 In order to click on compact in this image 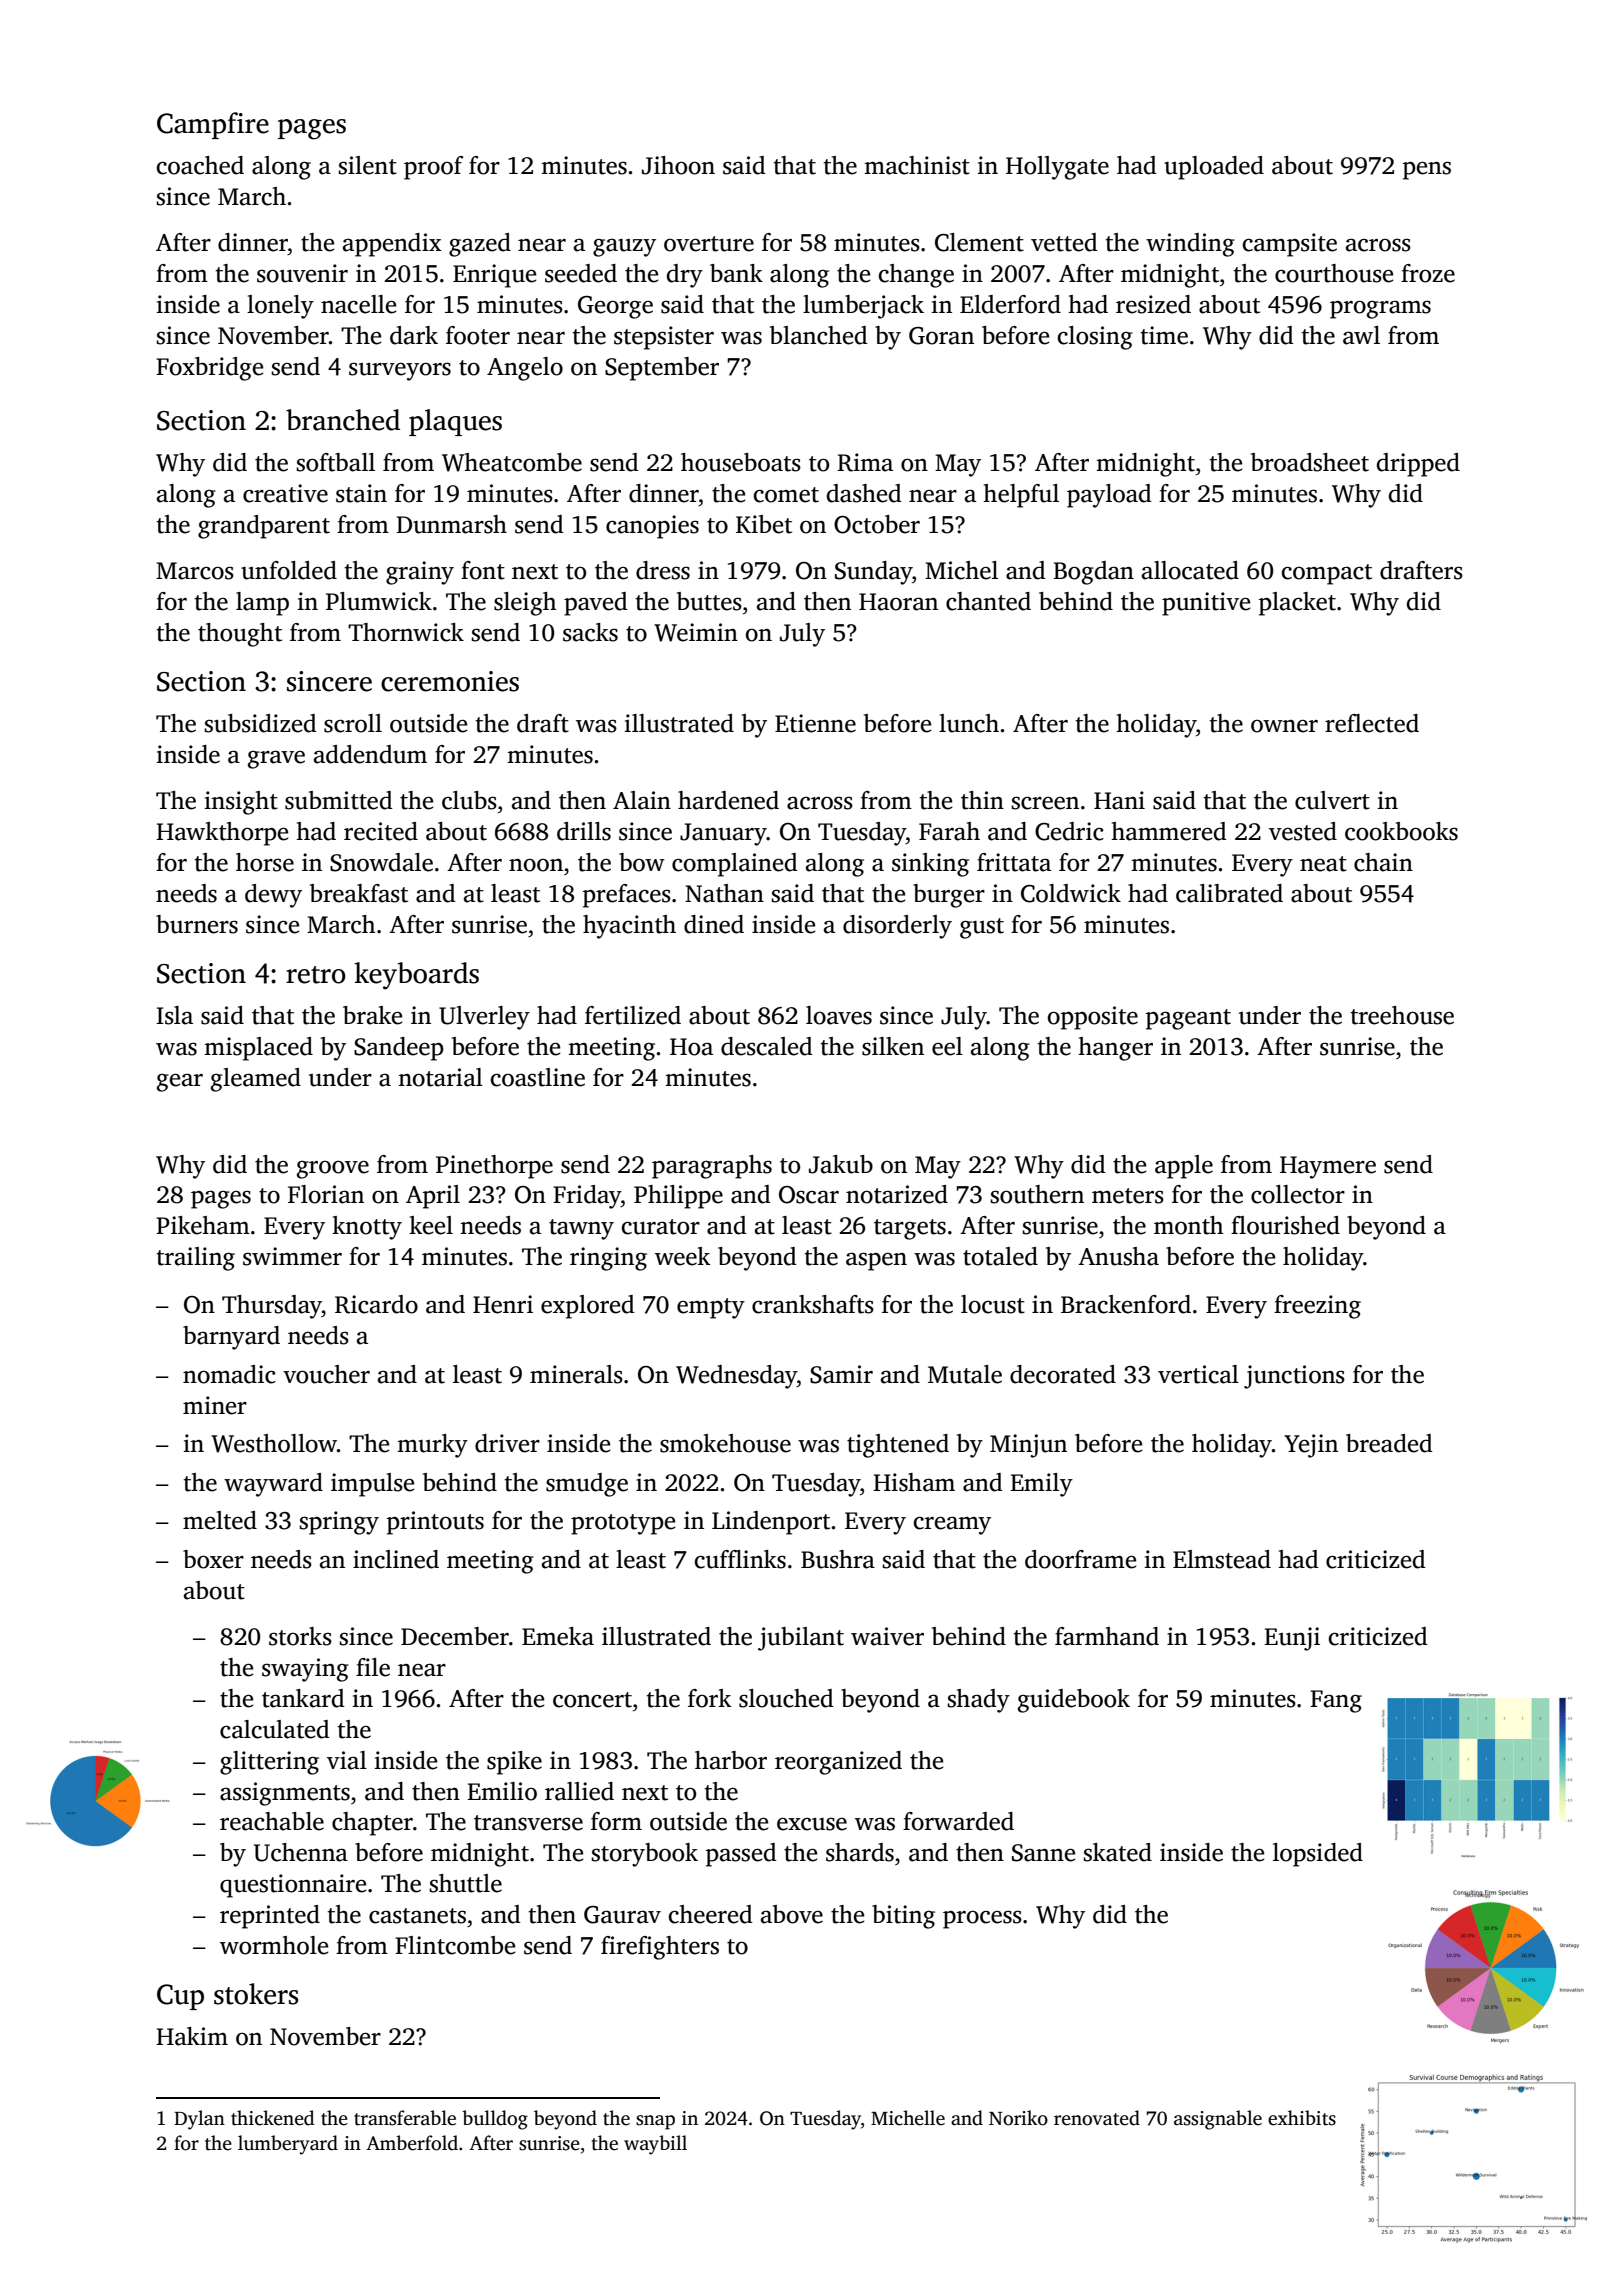, I will do `click(1327, 574)`.
